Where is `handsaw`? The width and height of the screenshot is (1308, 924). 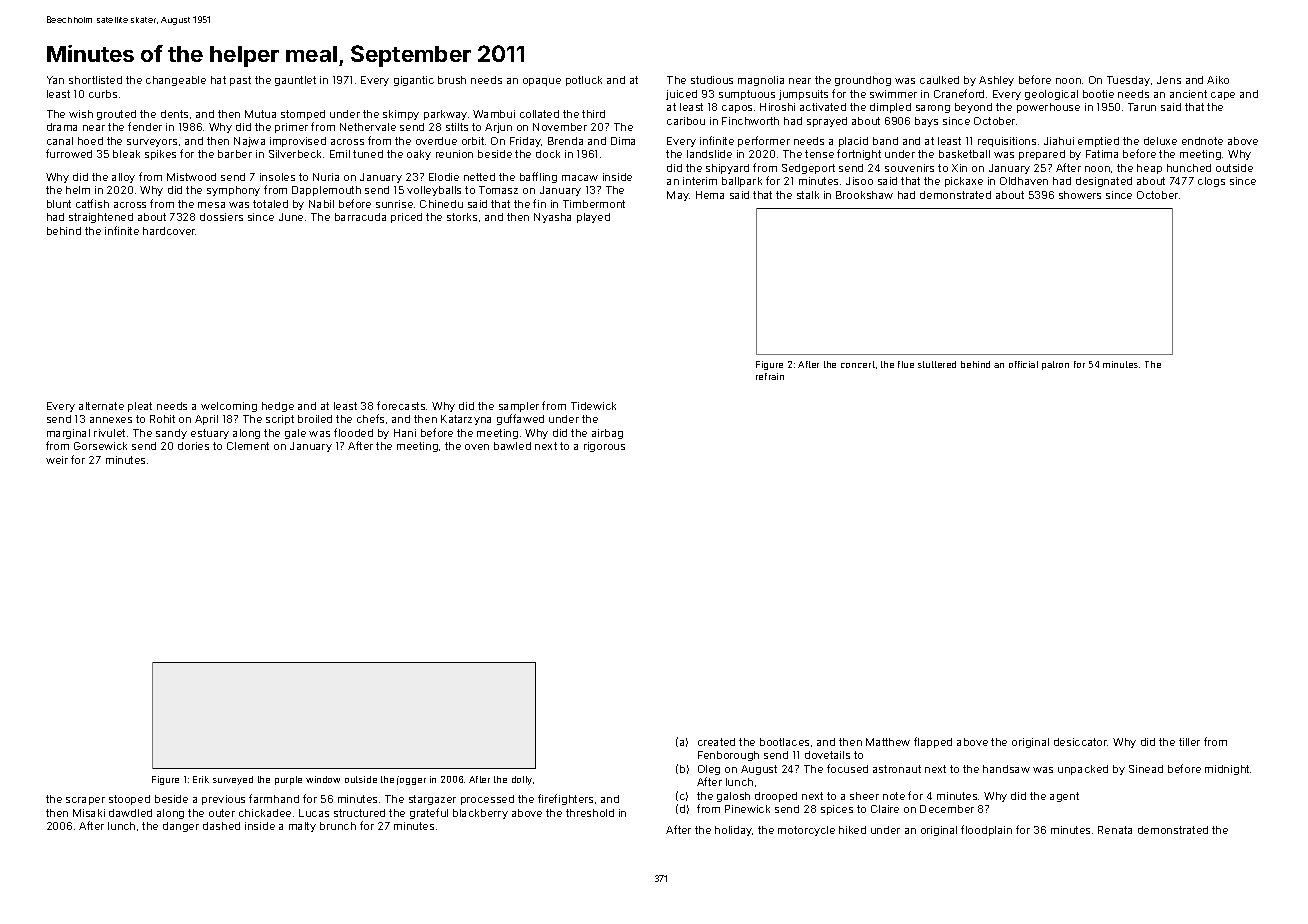 handsaw is located at coordinates (1006, 769).
